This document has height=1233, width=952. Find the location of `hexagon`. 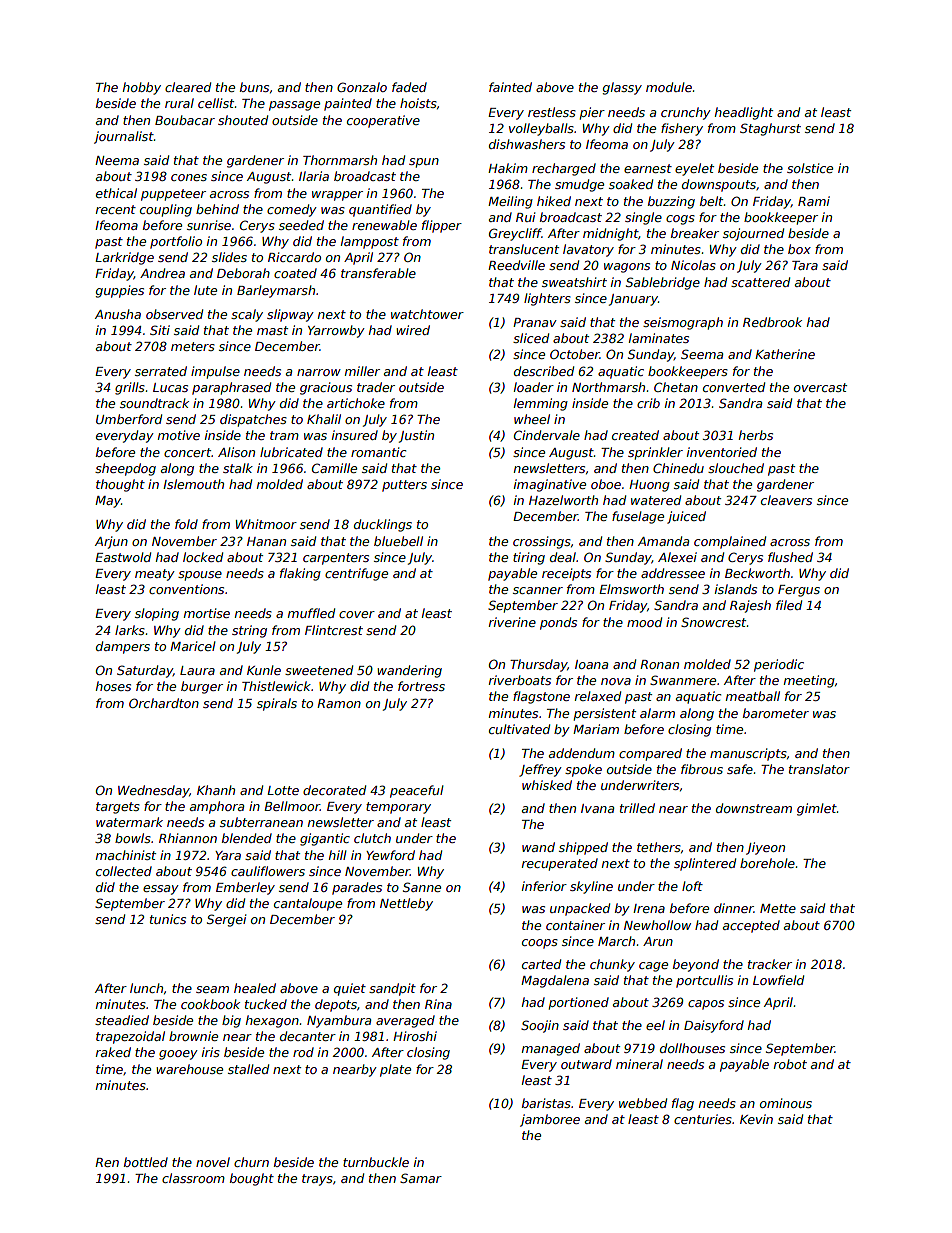

hexagon is located at coordinates (272, 1021).
